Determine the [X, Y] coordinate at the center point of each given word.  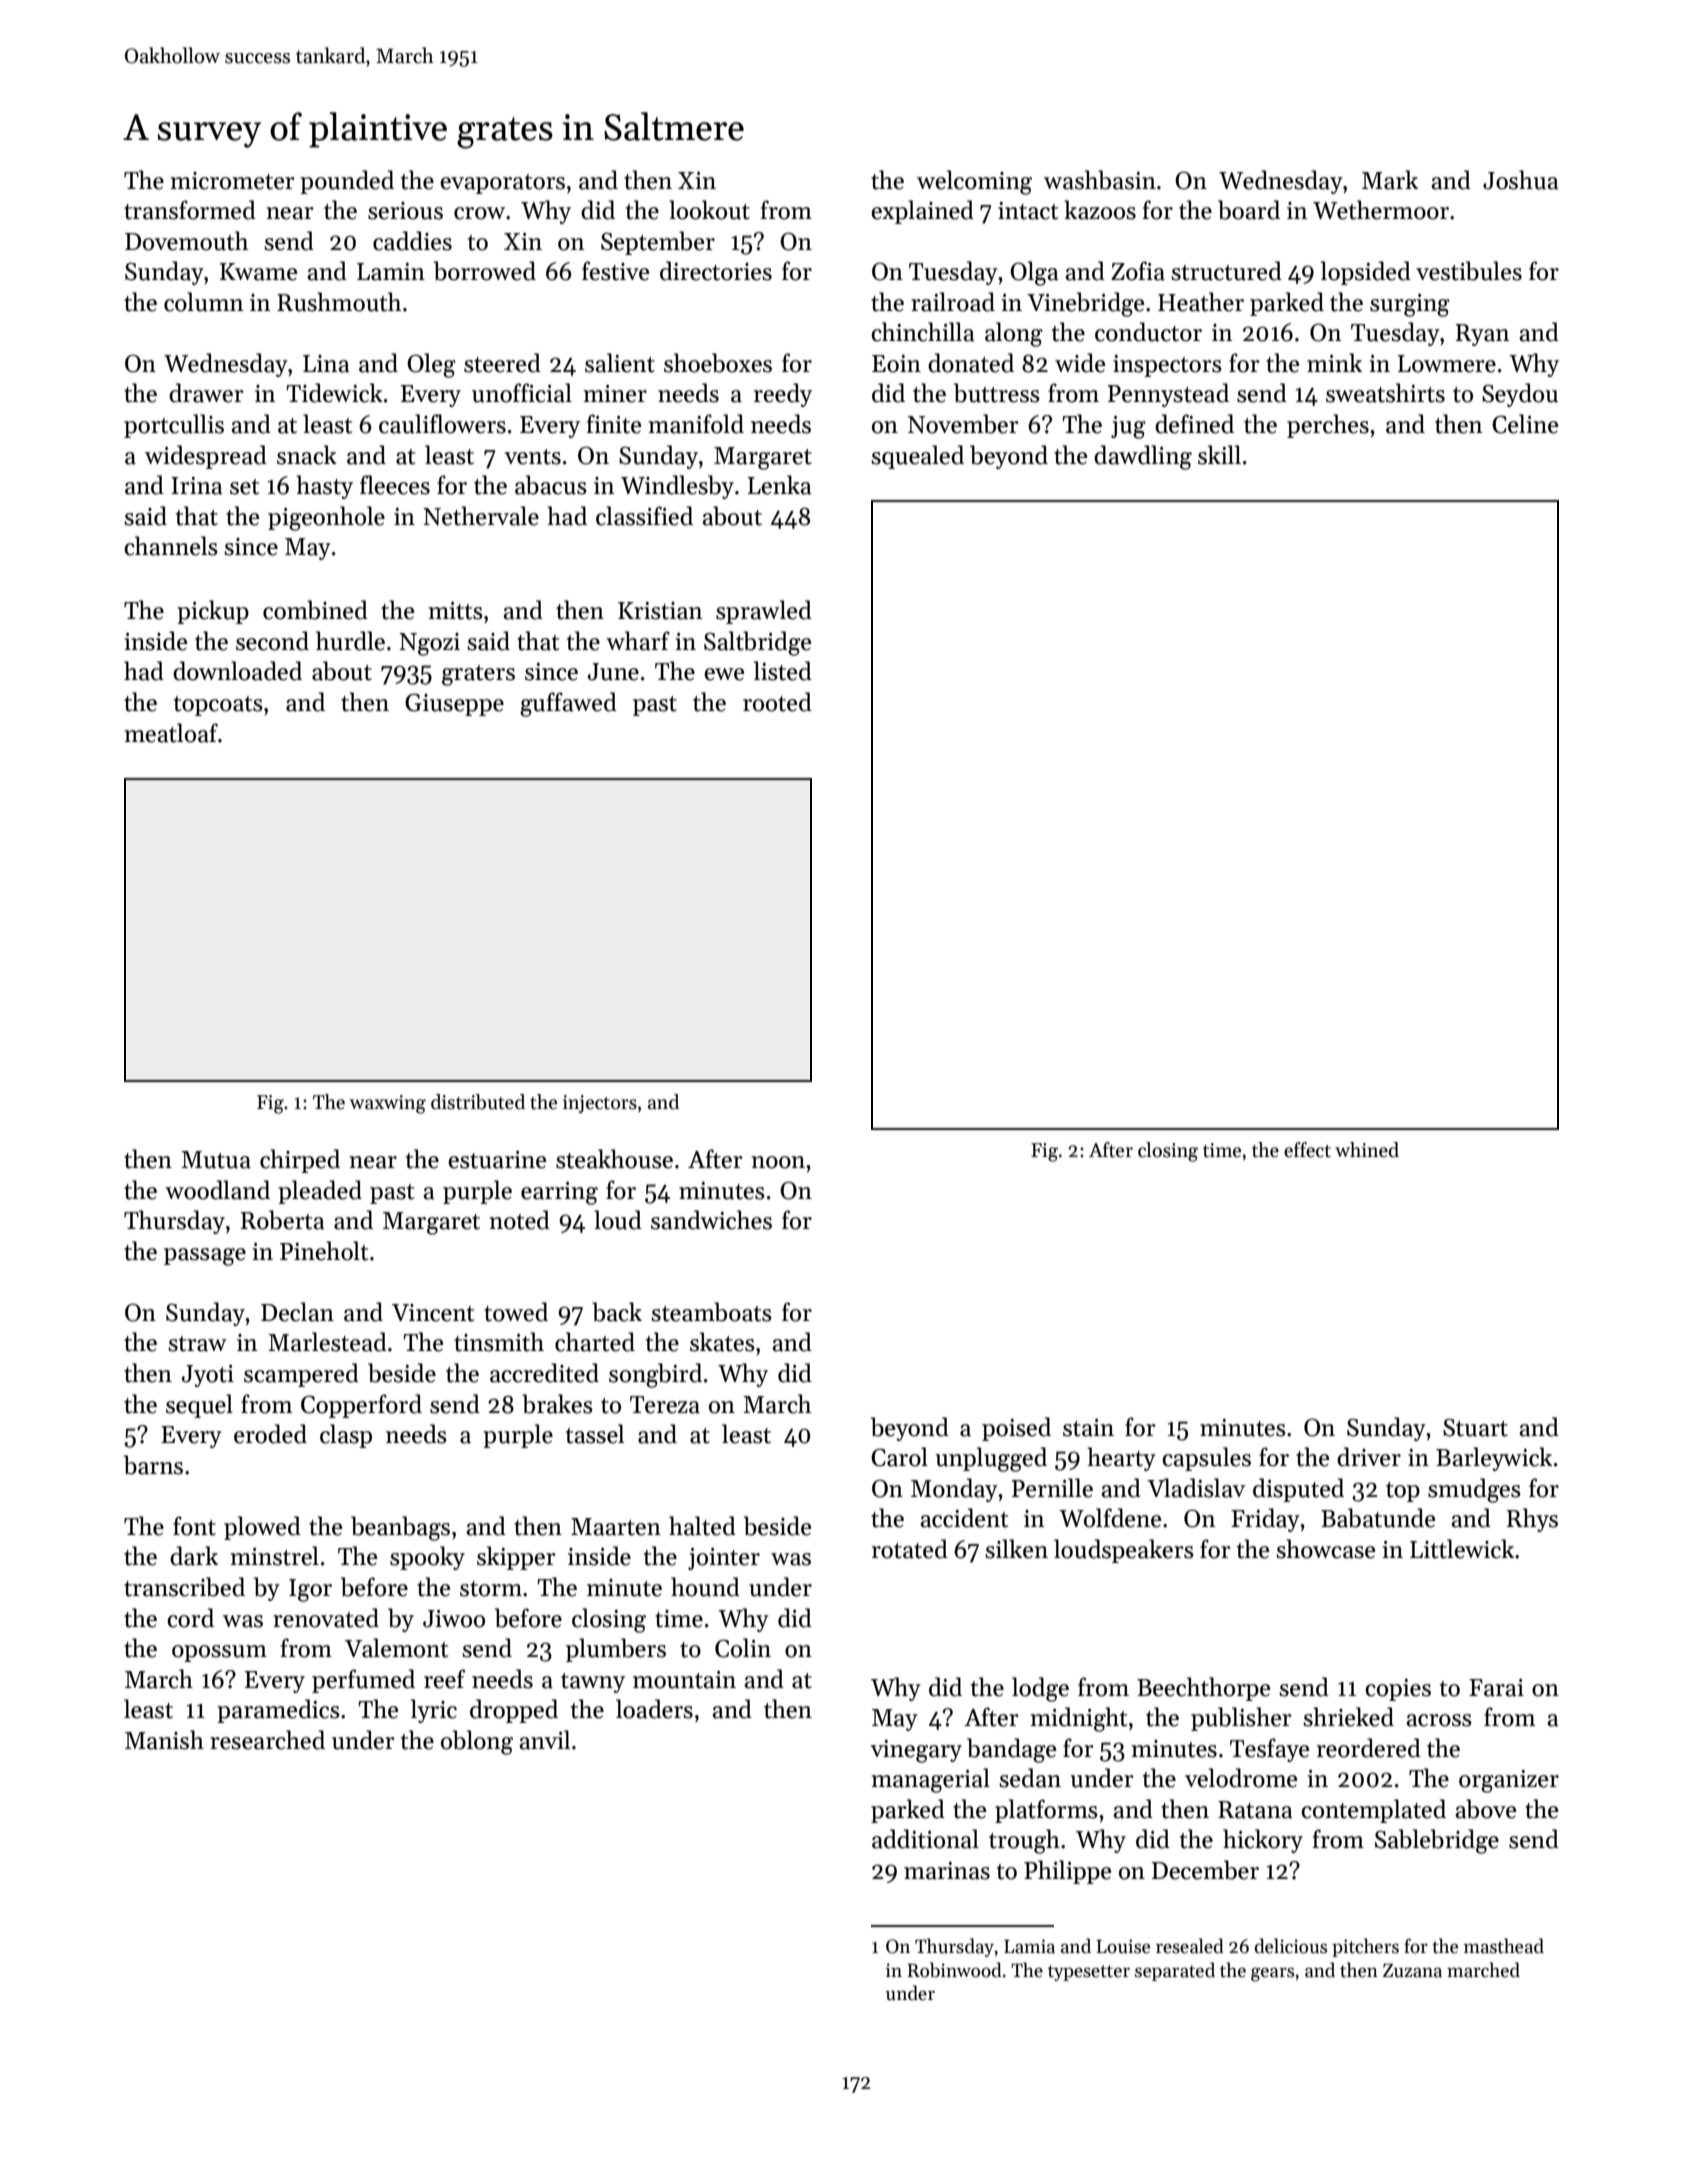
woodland [217, 1190]
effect [1307, 1150]
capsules [1206, 1459]
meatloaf [171, 733]
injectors [600, 1104]
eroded [270, 1434]
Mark [1390, 180]
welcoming [974, 182]
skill [1219, 455]
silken [1016, 1549]
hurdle [350, 641]
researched [267, 1740]
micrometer [232, 181]
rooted [777, 702]
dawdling [1143, 457]
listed [783, 671]
